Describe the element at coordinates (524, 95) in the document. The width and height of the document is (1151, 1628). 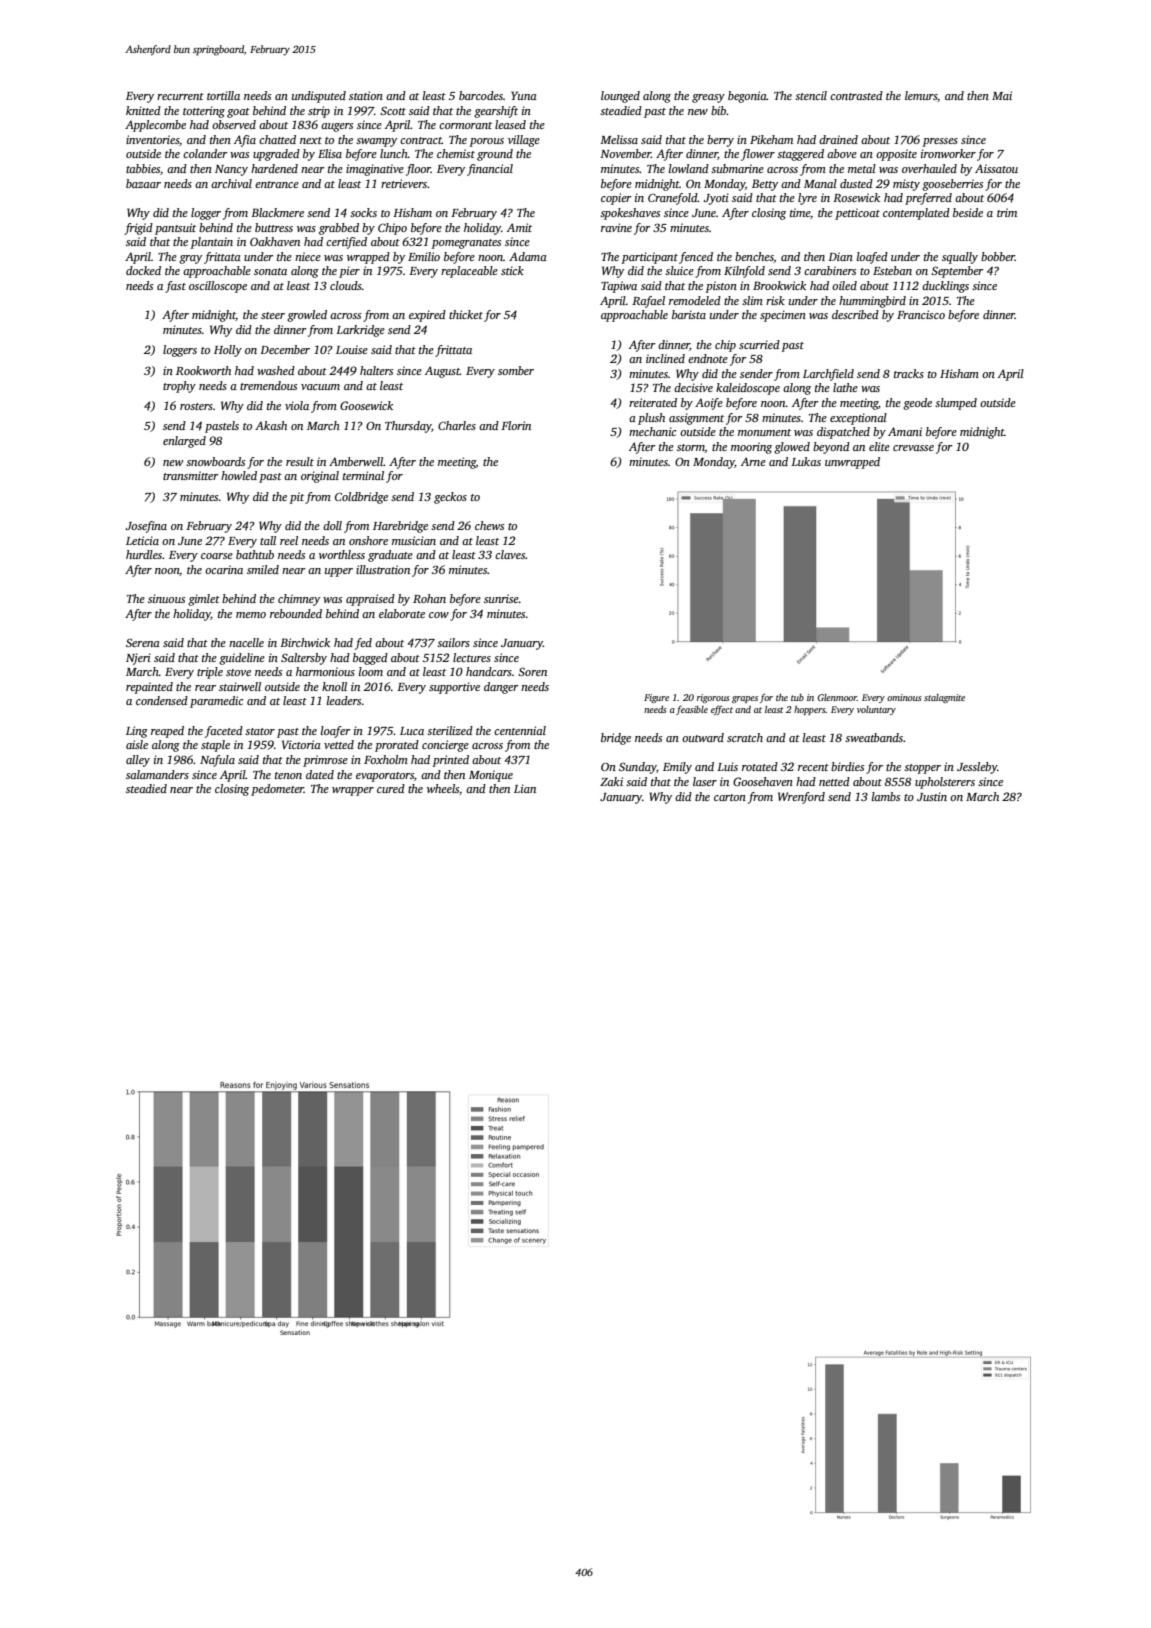
I see `Yuna` at that location.
